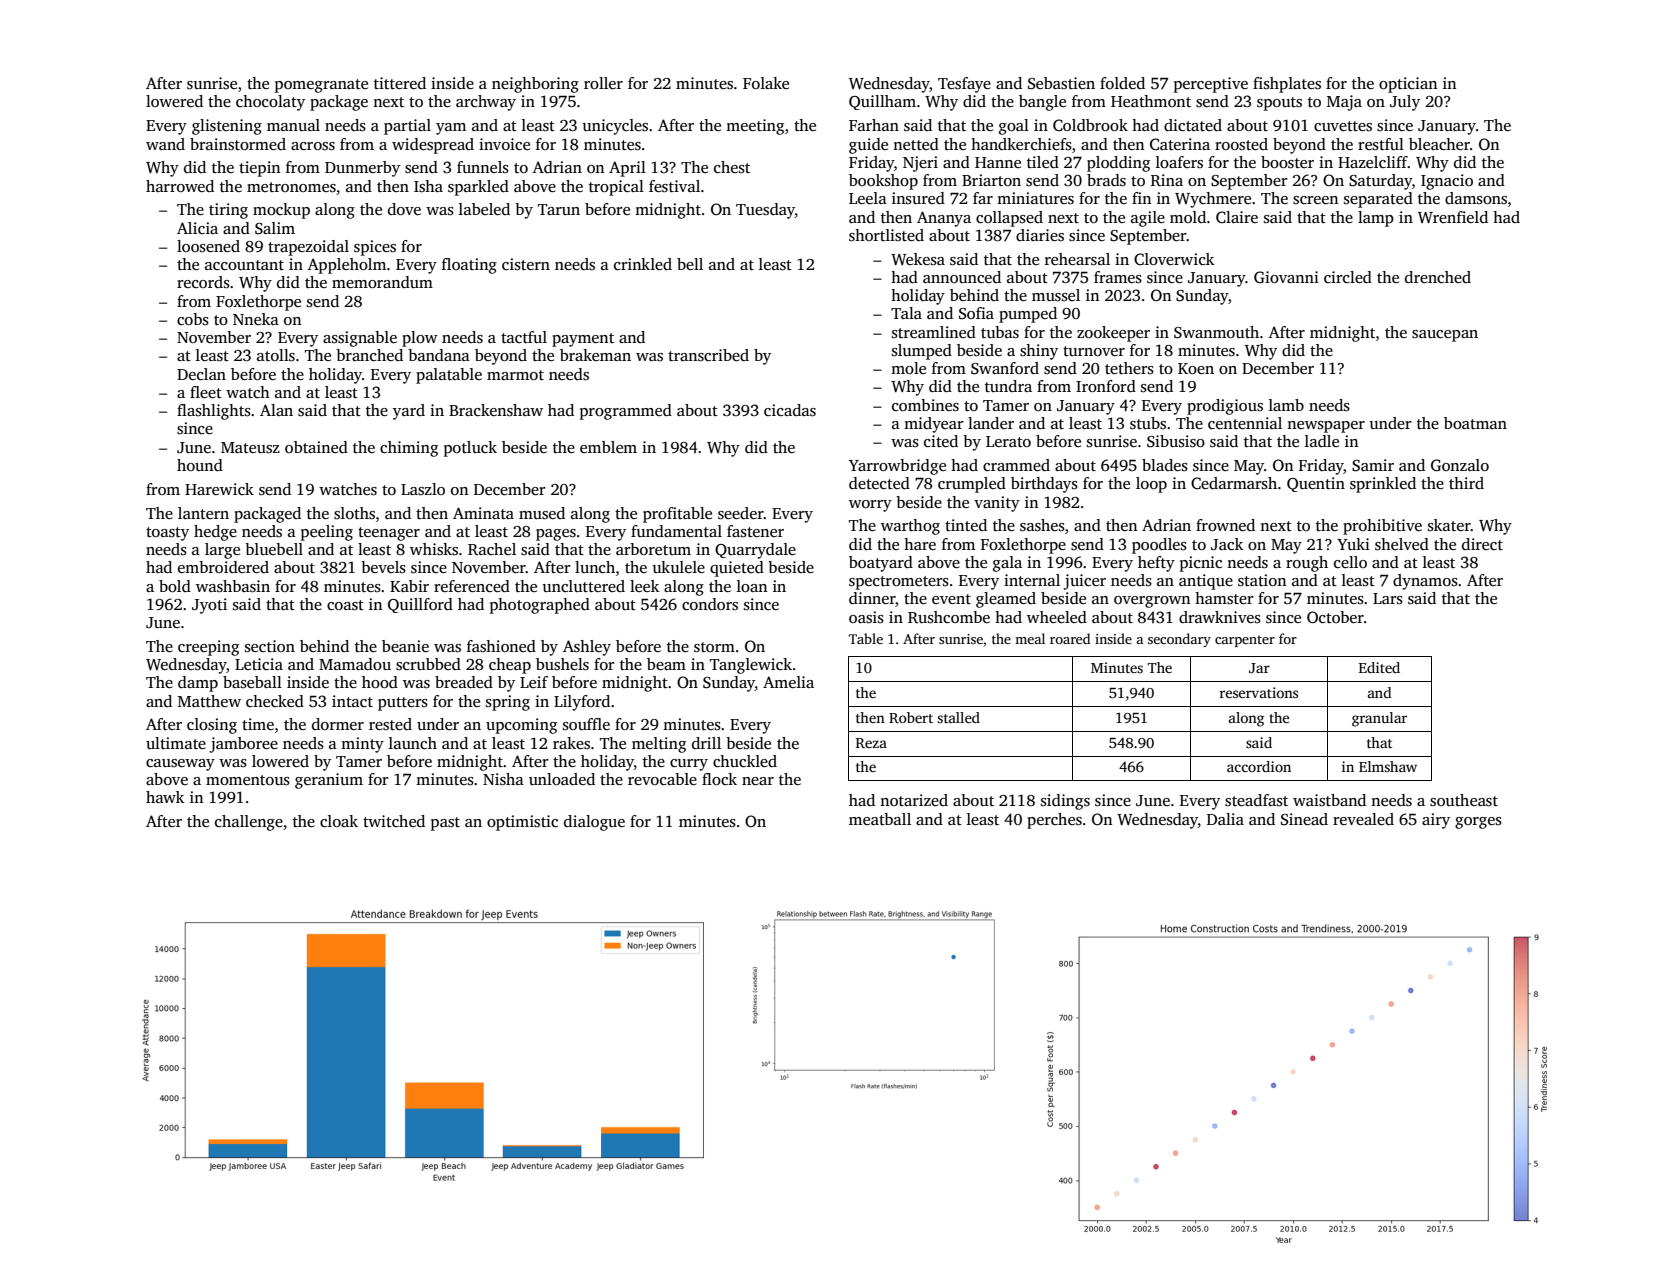 The width and height of the screenshot is (1667, 1288). What do you see at coordinates (413, 743) in the screenshot?
I see `launch` at bounding box center [413, 743].
